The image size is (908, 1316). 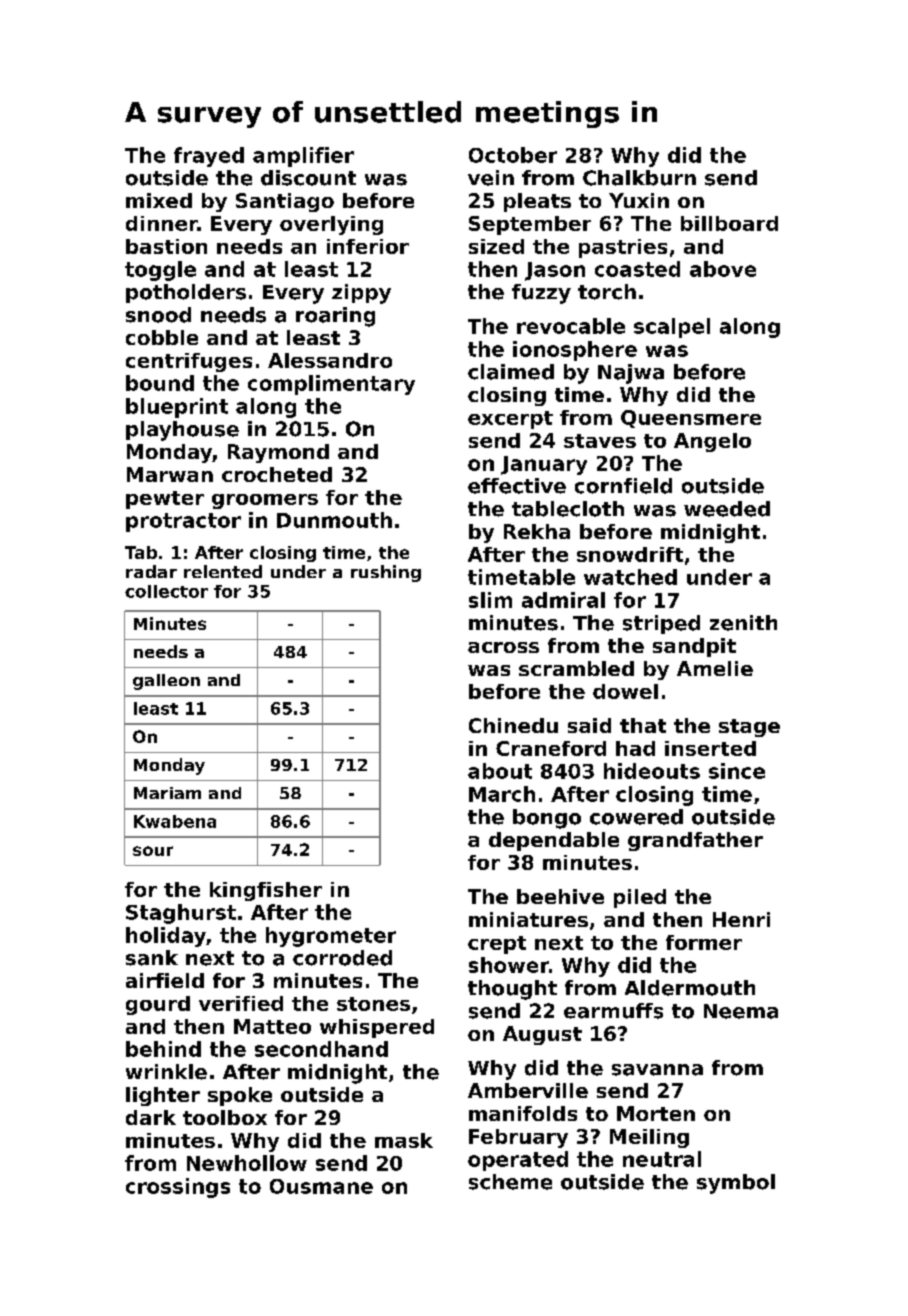 What do you see at coordinates (303, 157) in the screenshot?
I see `amplifier` at bounding box center [303, 157].
